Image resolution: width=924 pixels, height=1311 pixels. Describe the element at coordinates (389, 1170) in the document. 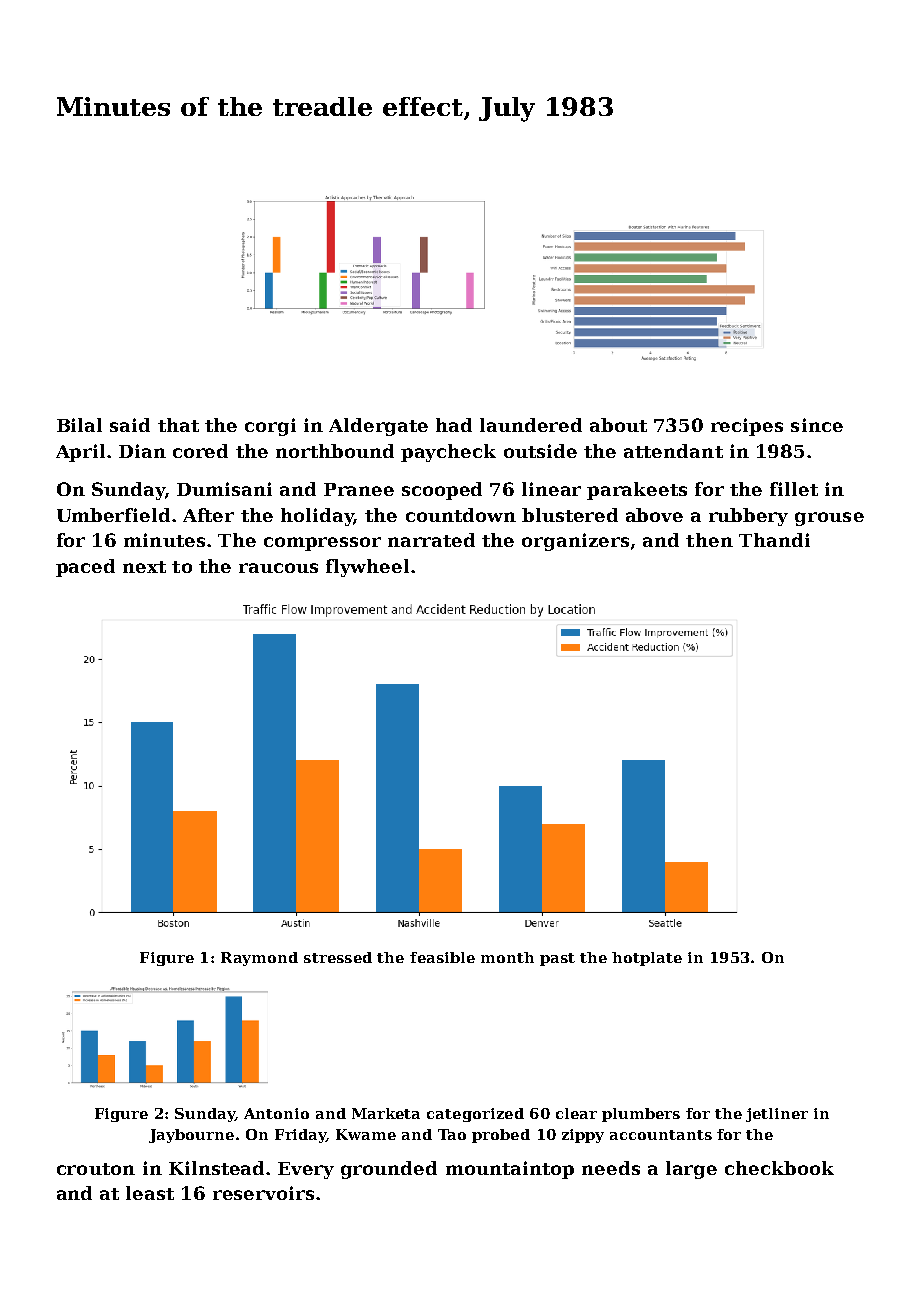

I see `grounded` at that location.
